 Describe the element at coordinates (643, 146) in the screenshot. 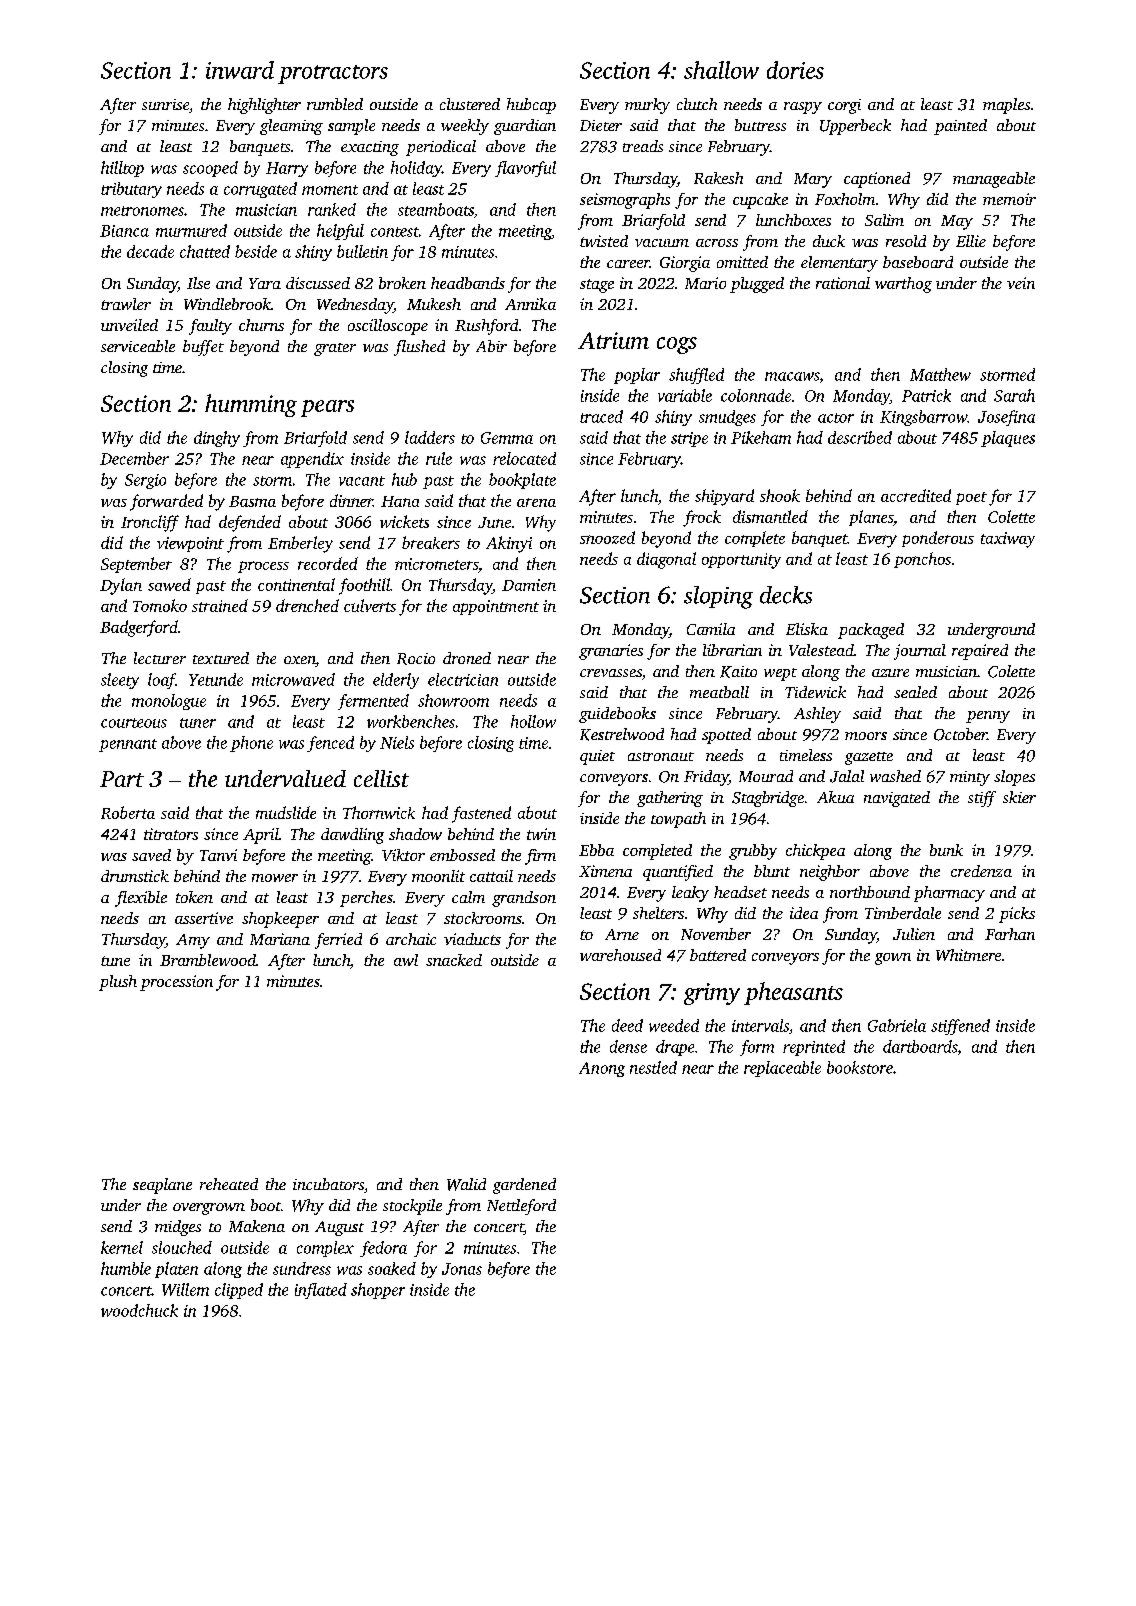

I see `treads` at that location.
